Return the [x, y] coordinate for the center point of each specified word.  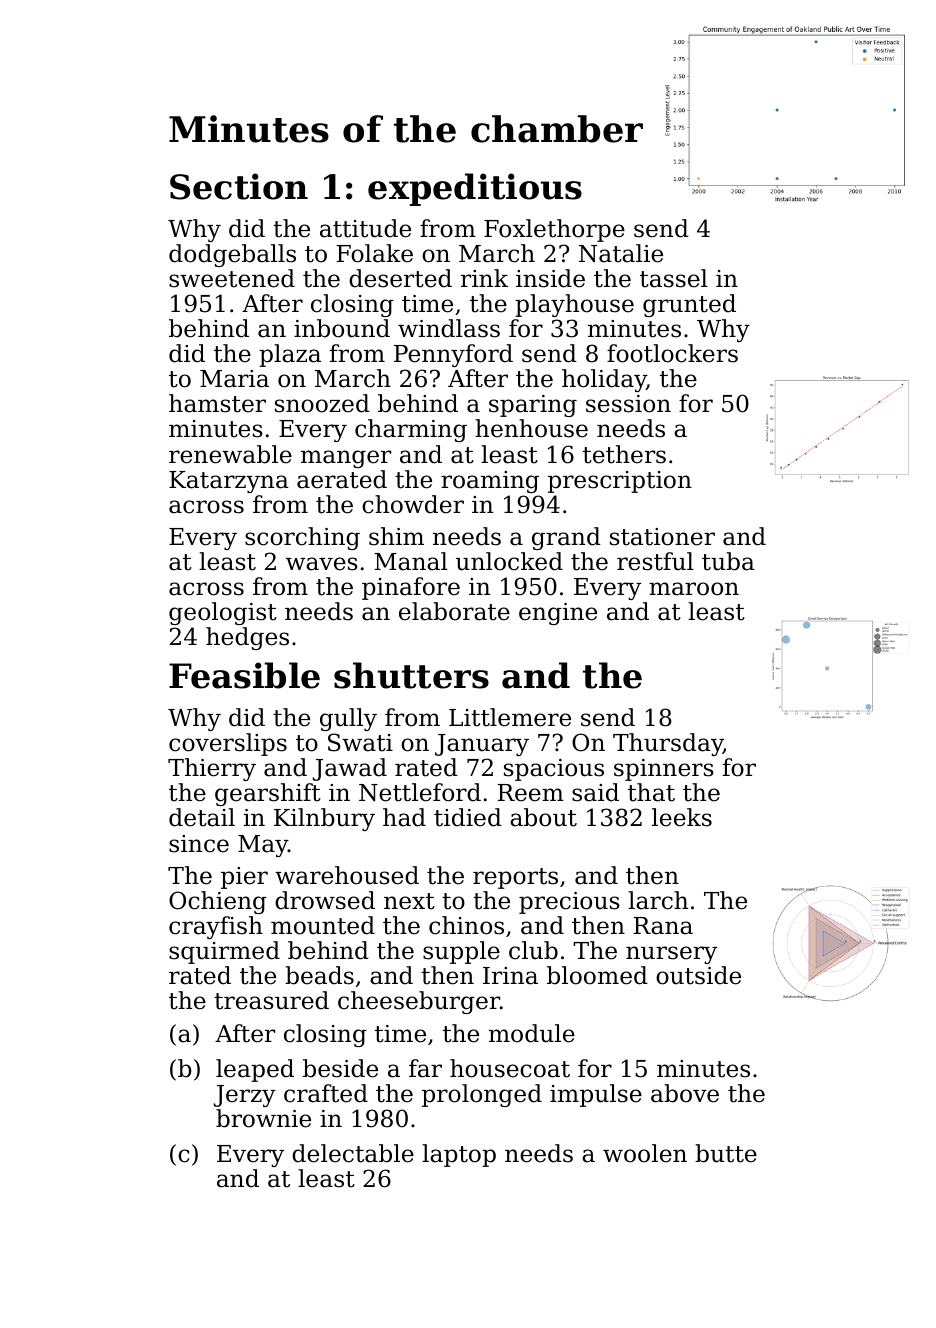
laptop [459, 1155]
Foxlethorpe [554, 230]
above [685, 1093]
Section [239, 186]
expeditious [475, 189]
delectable [353, 1153]
